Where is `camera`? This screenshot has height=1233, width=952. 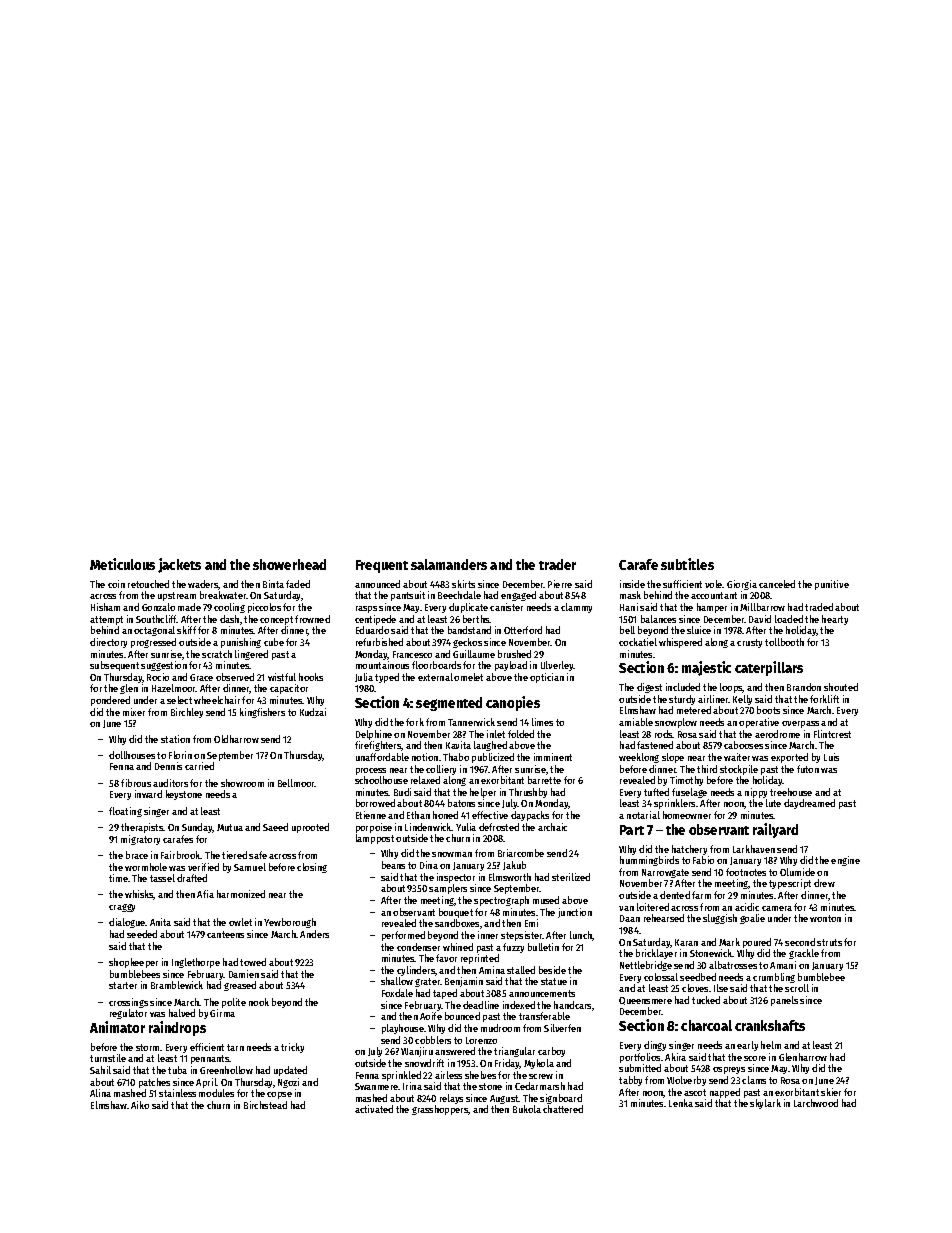
camera is located at coordinates (777, 908).
